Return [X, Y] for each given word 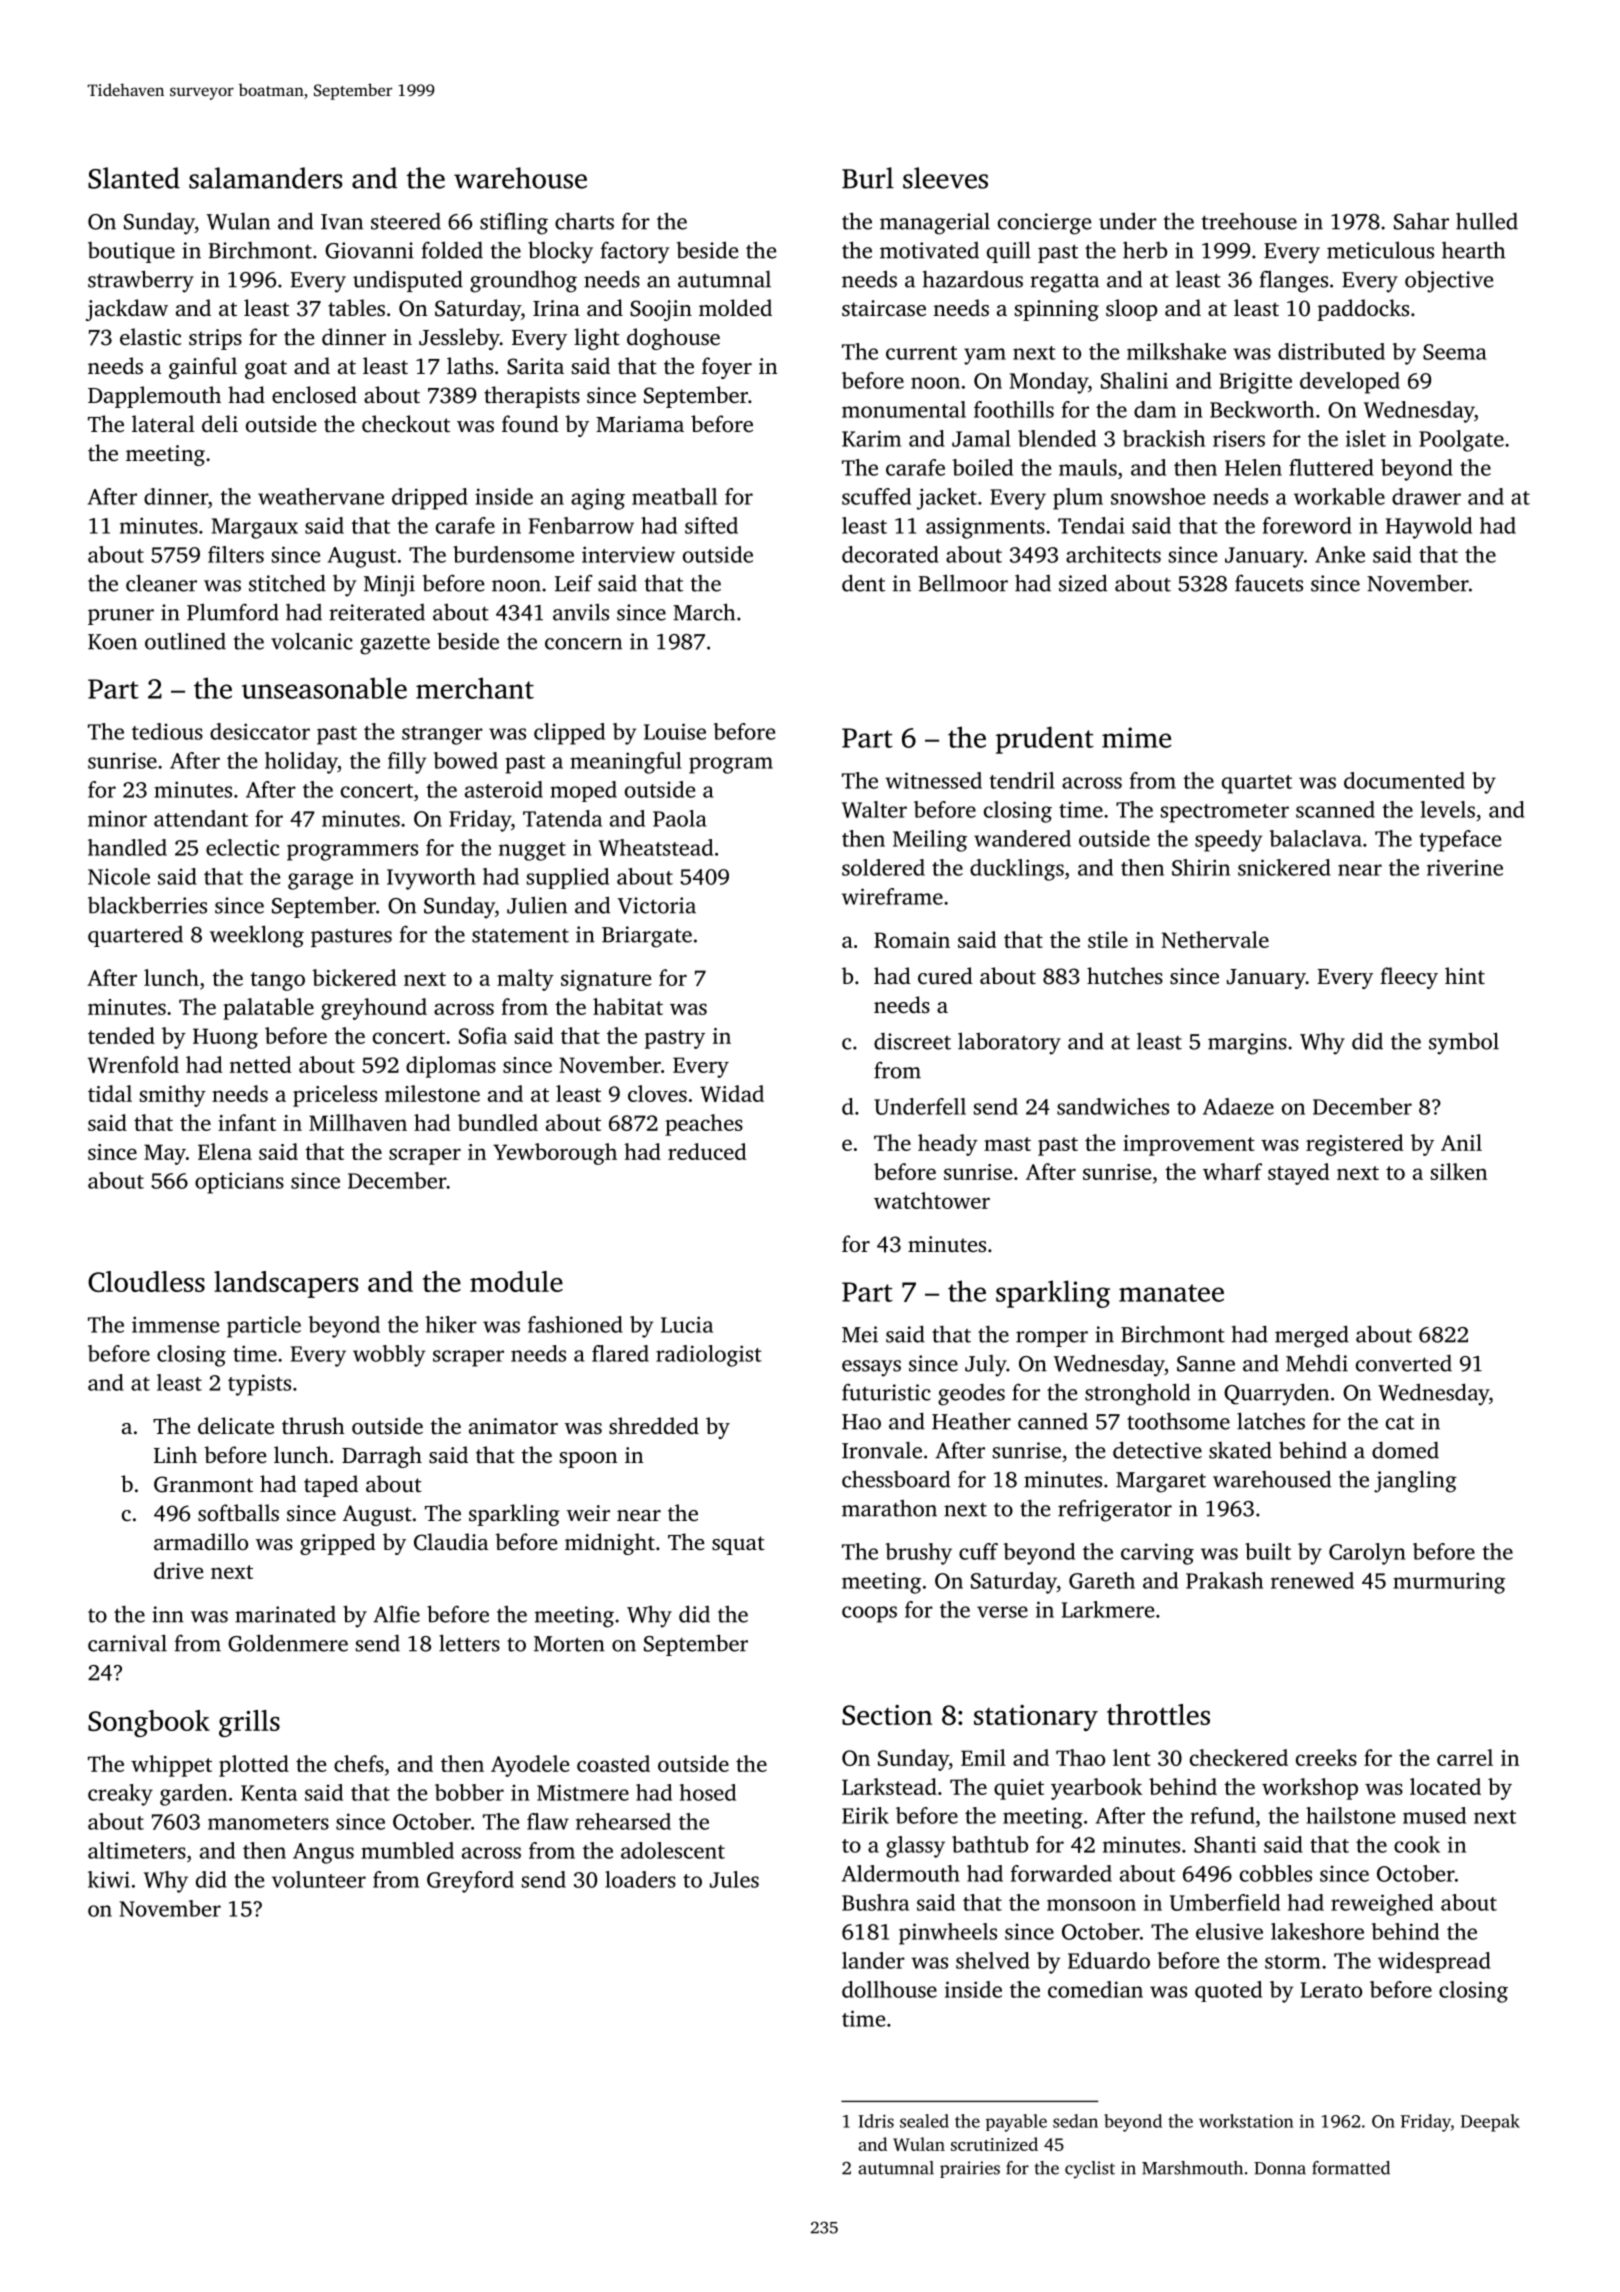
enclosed [314, 395]
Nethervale [1215, 939]
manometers [268, 1823]
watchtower [932, 1200]
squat [738, 1545]
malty [525, 980]
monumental [904, 409]
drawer [1426, 496]
